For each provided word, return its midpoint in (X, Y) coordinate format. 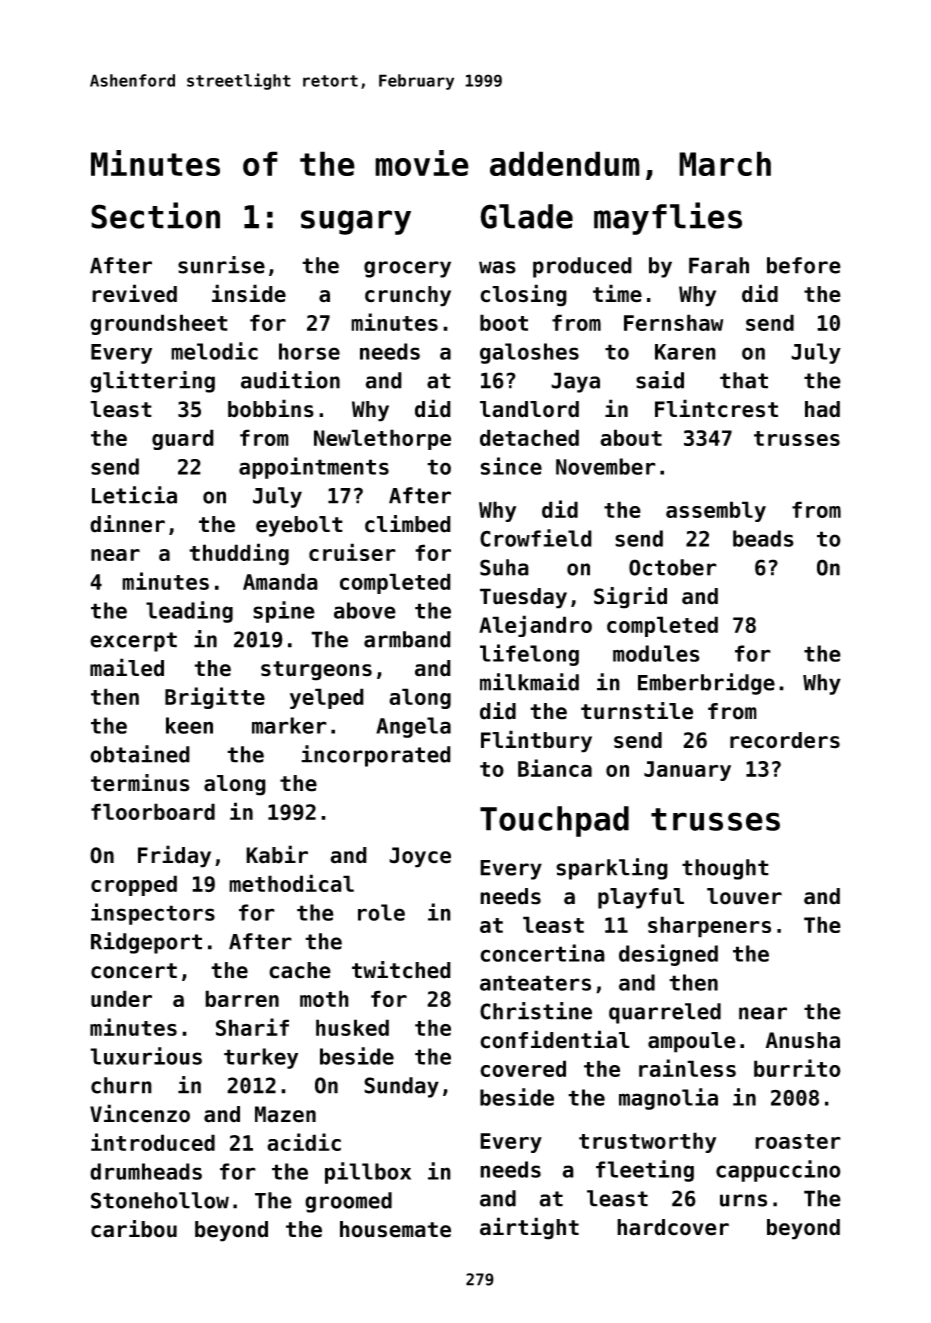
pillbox (368, 1173)
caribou (134, 1229)
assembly (716, 511)
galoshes (529, 353)
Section (155, 215)
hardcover (673, 1227)
